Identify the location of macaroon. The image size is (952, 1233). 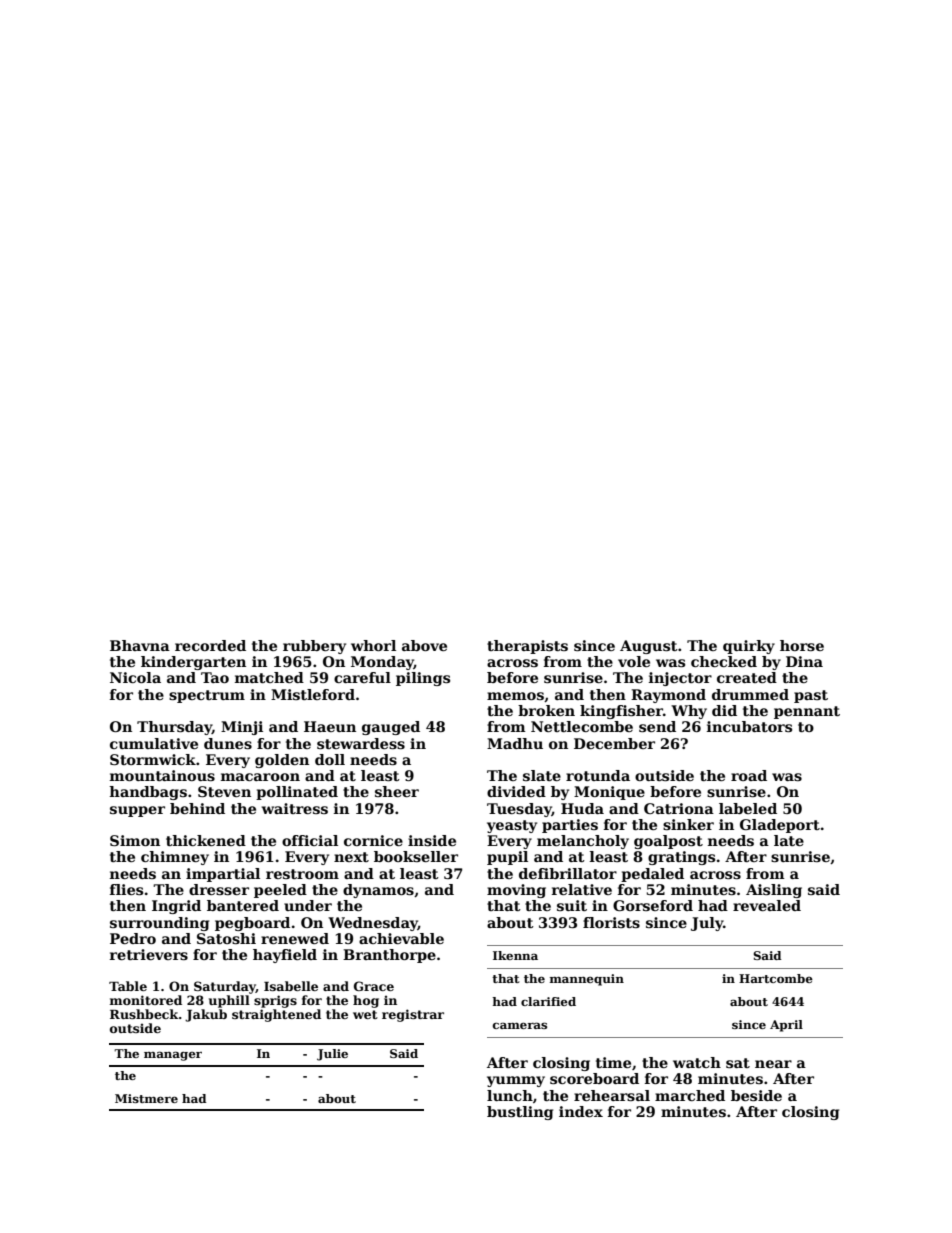
(260, 777).
